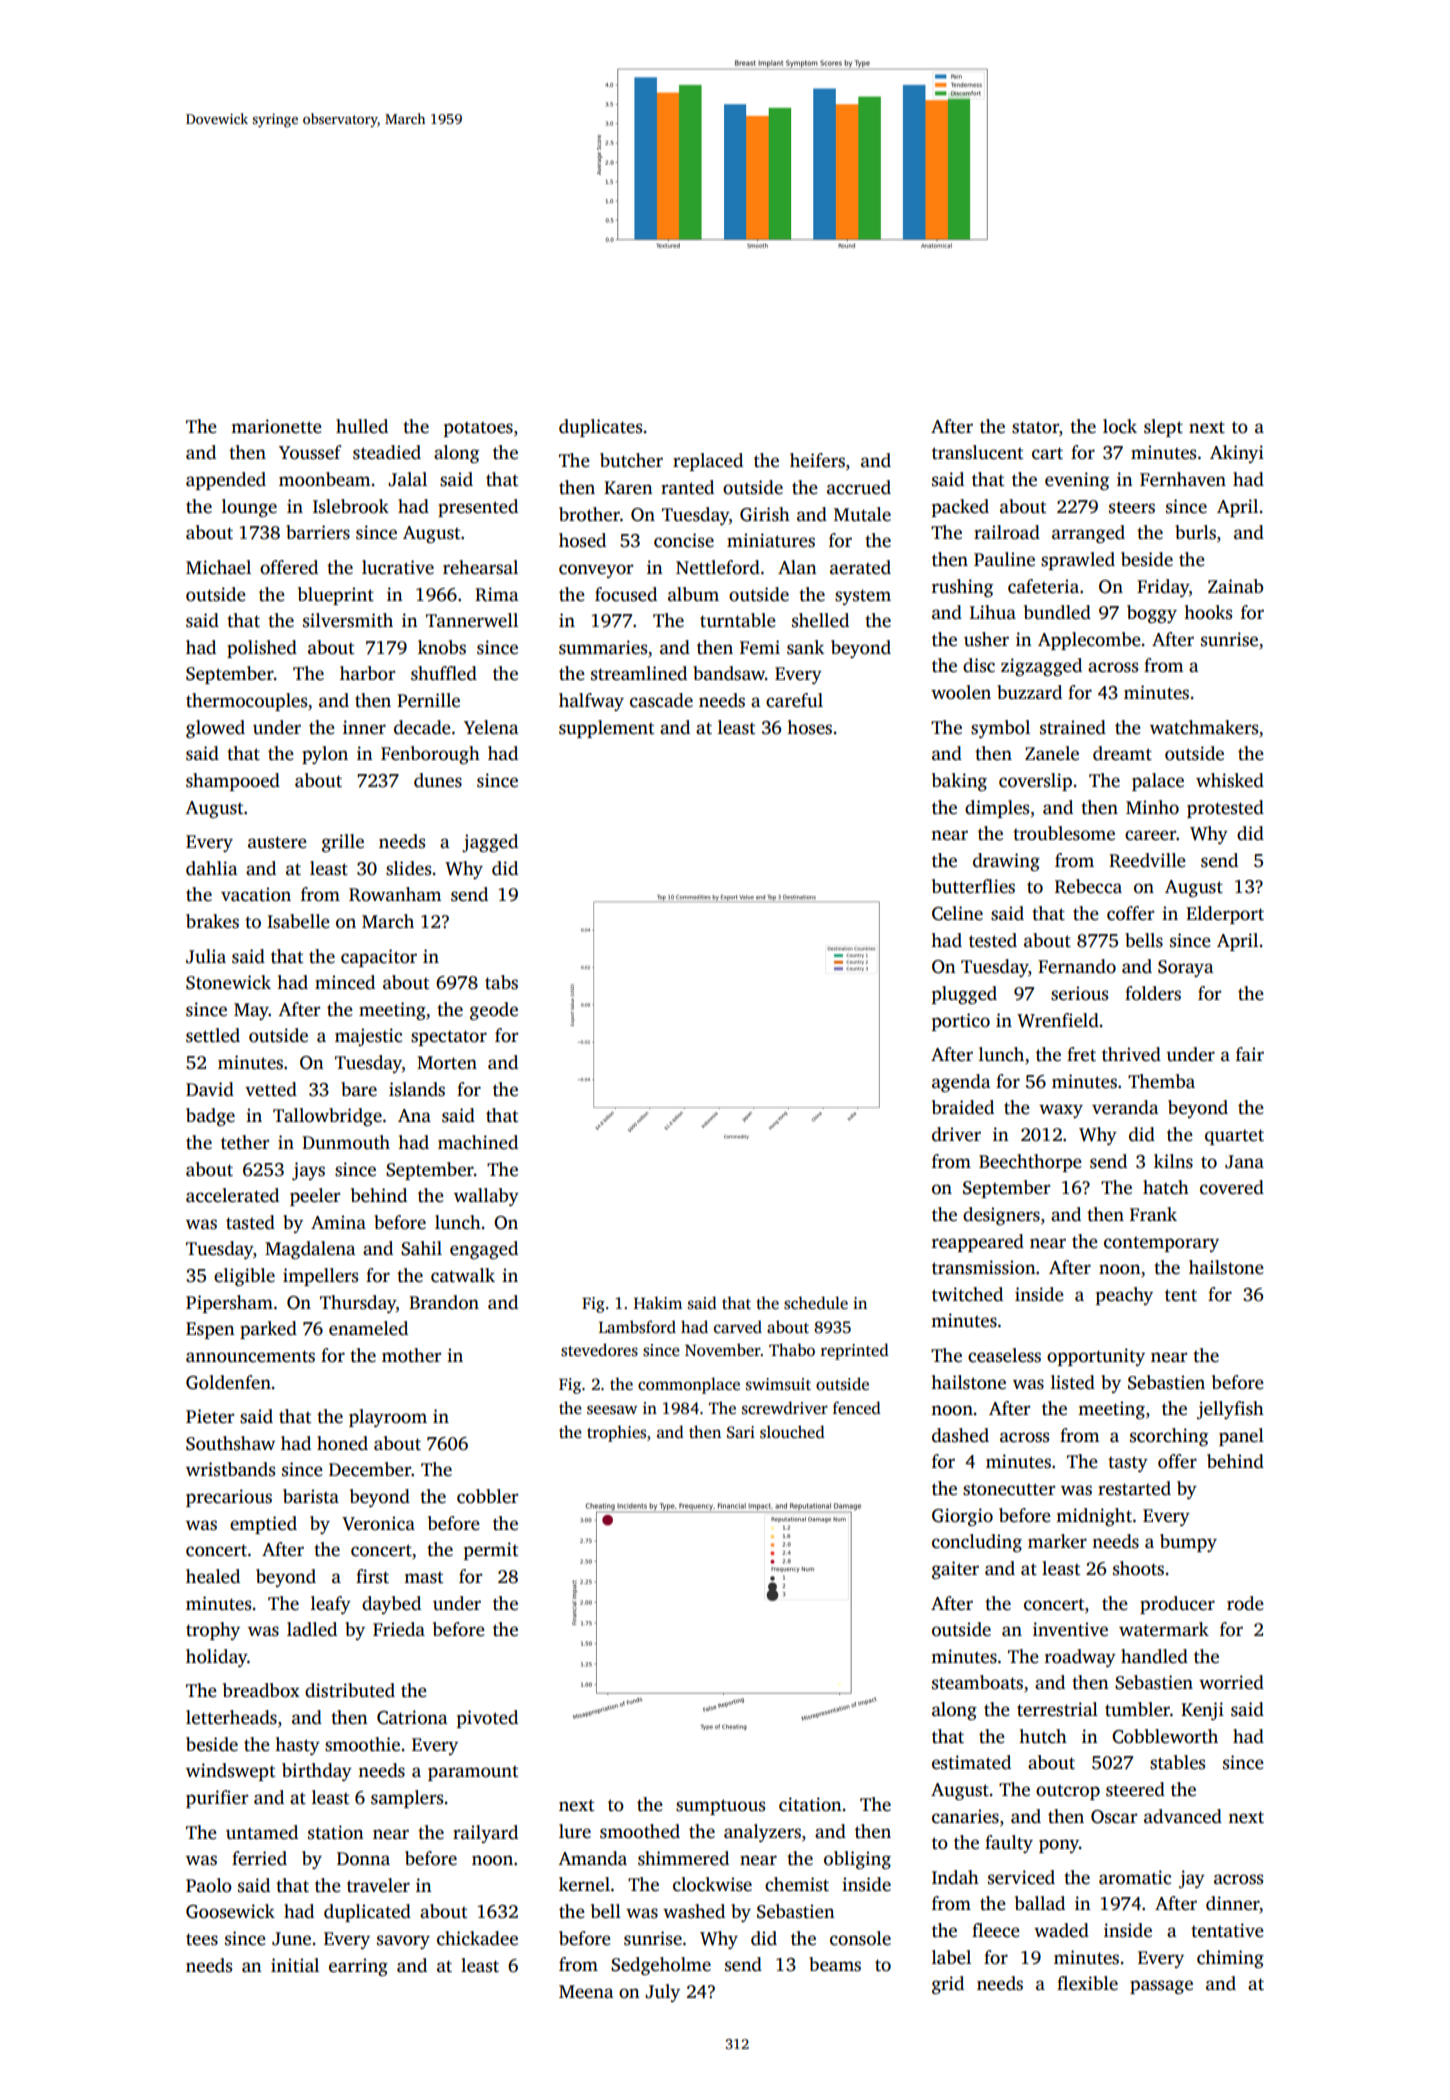  What do you see at coordinates (209, 1885) in the screenshot?
I see `Paolo` at bounding box center [209, 1885].
